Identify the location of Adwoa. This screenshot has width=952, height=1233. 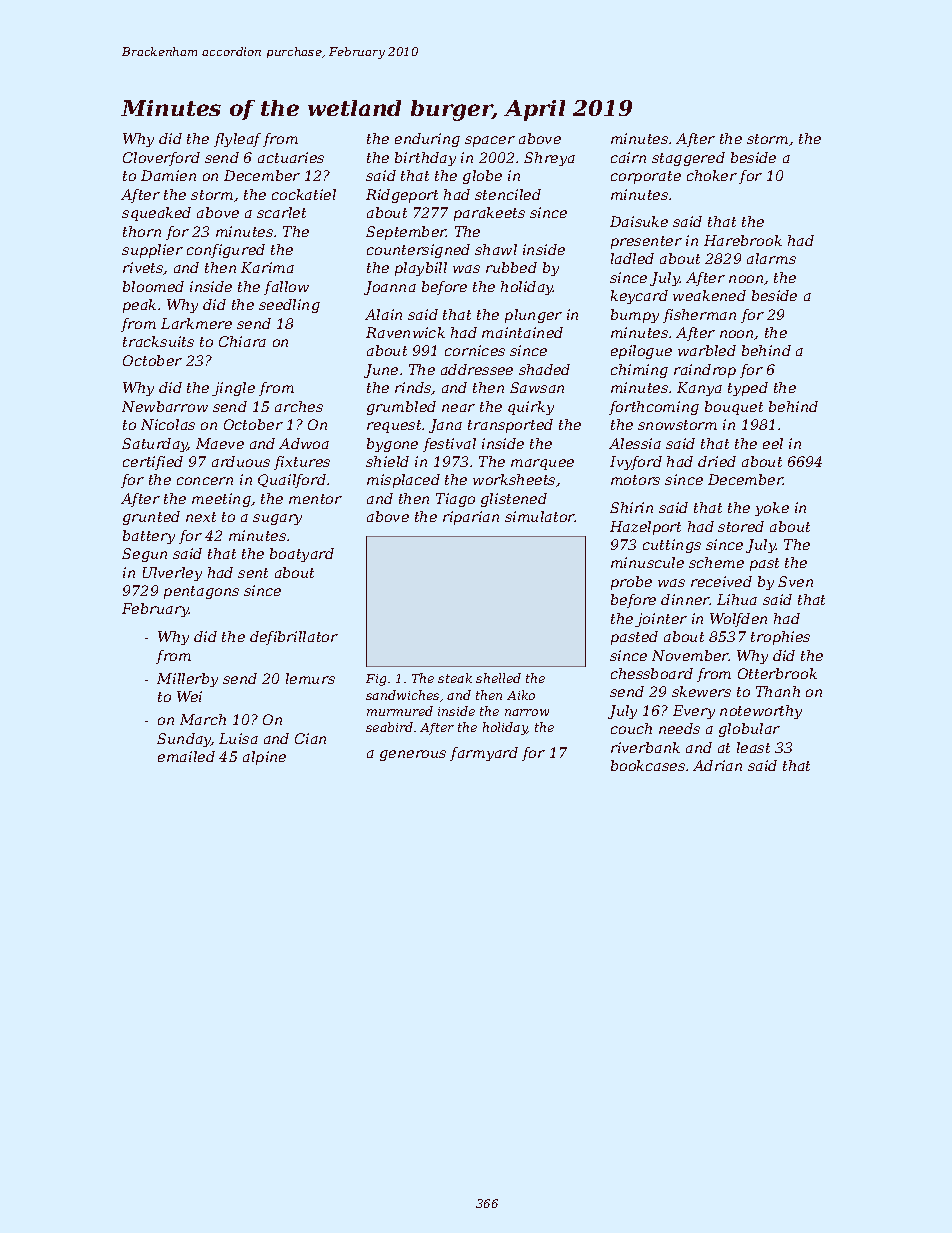
(304, 443).
